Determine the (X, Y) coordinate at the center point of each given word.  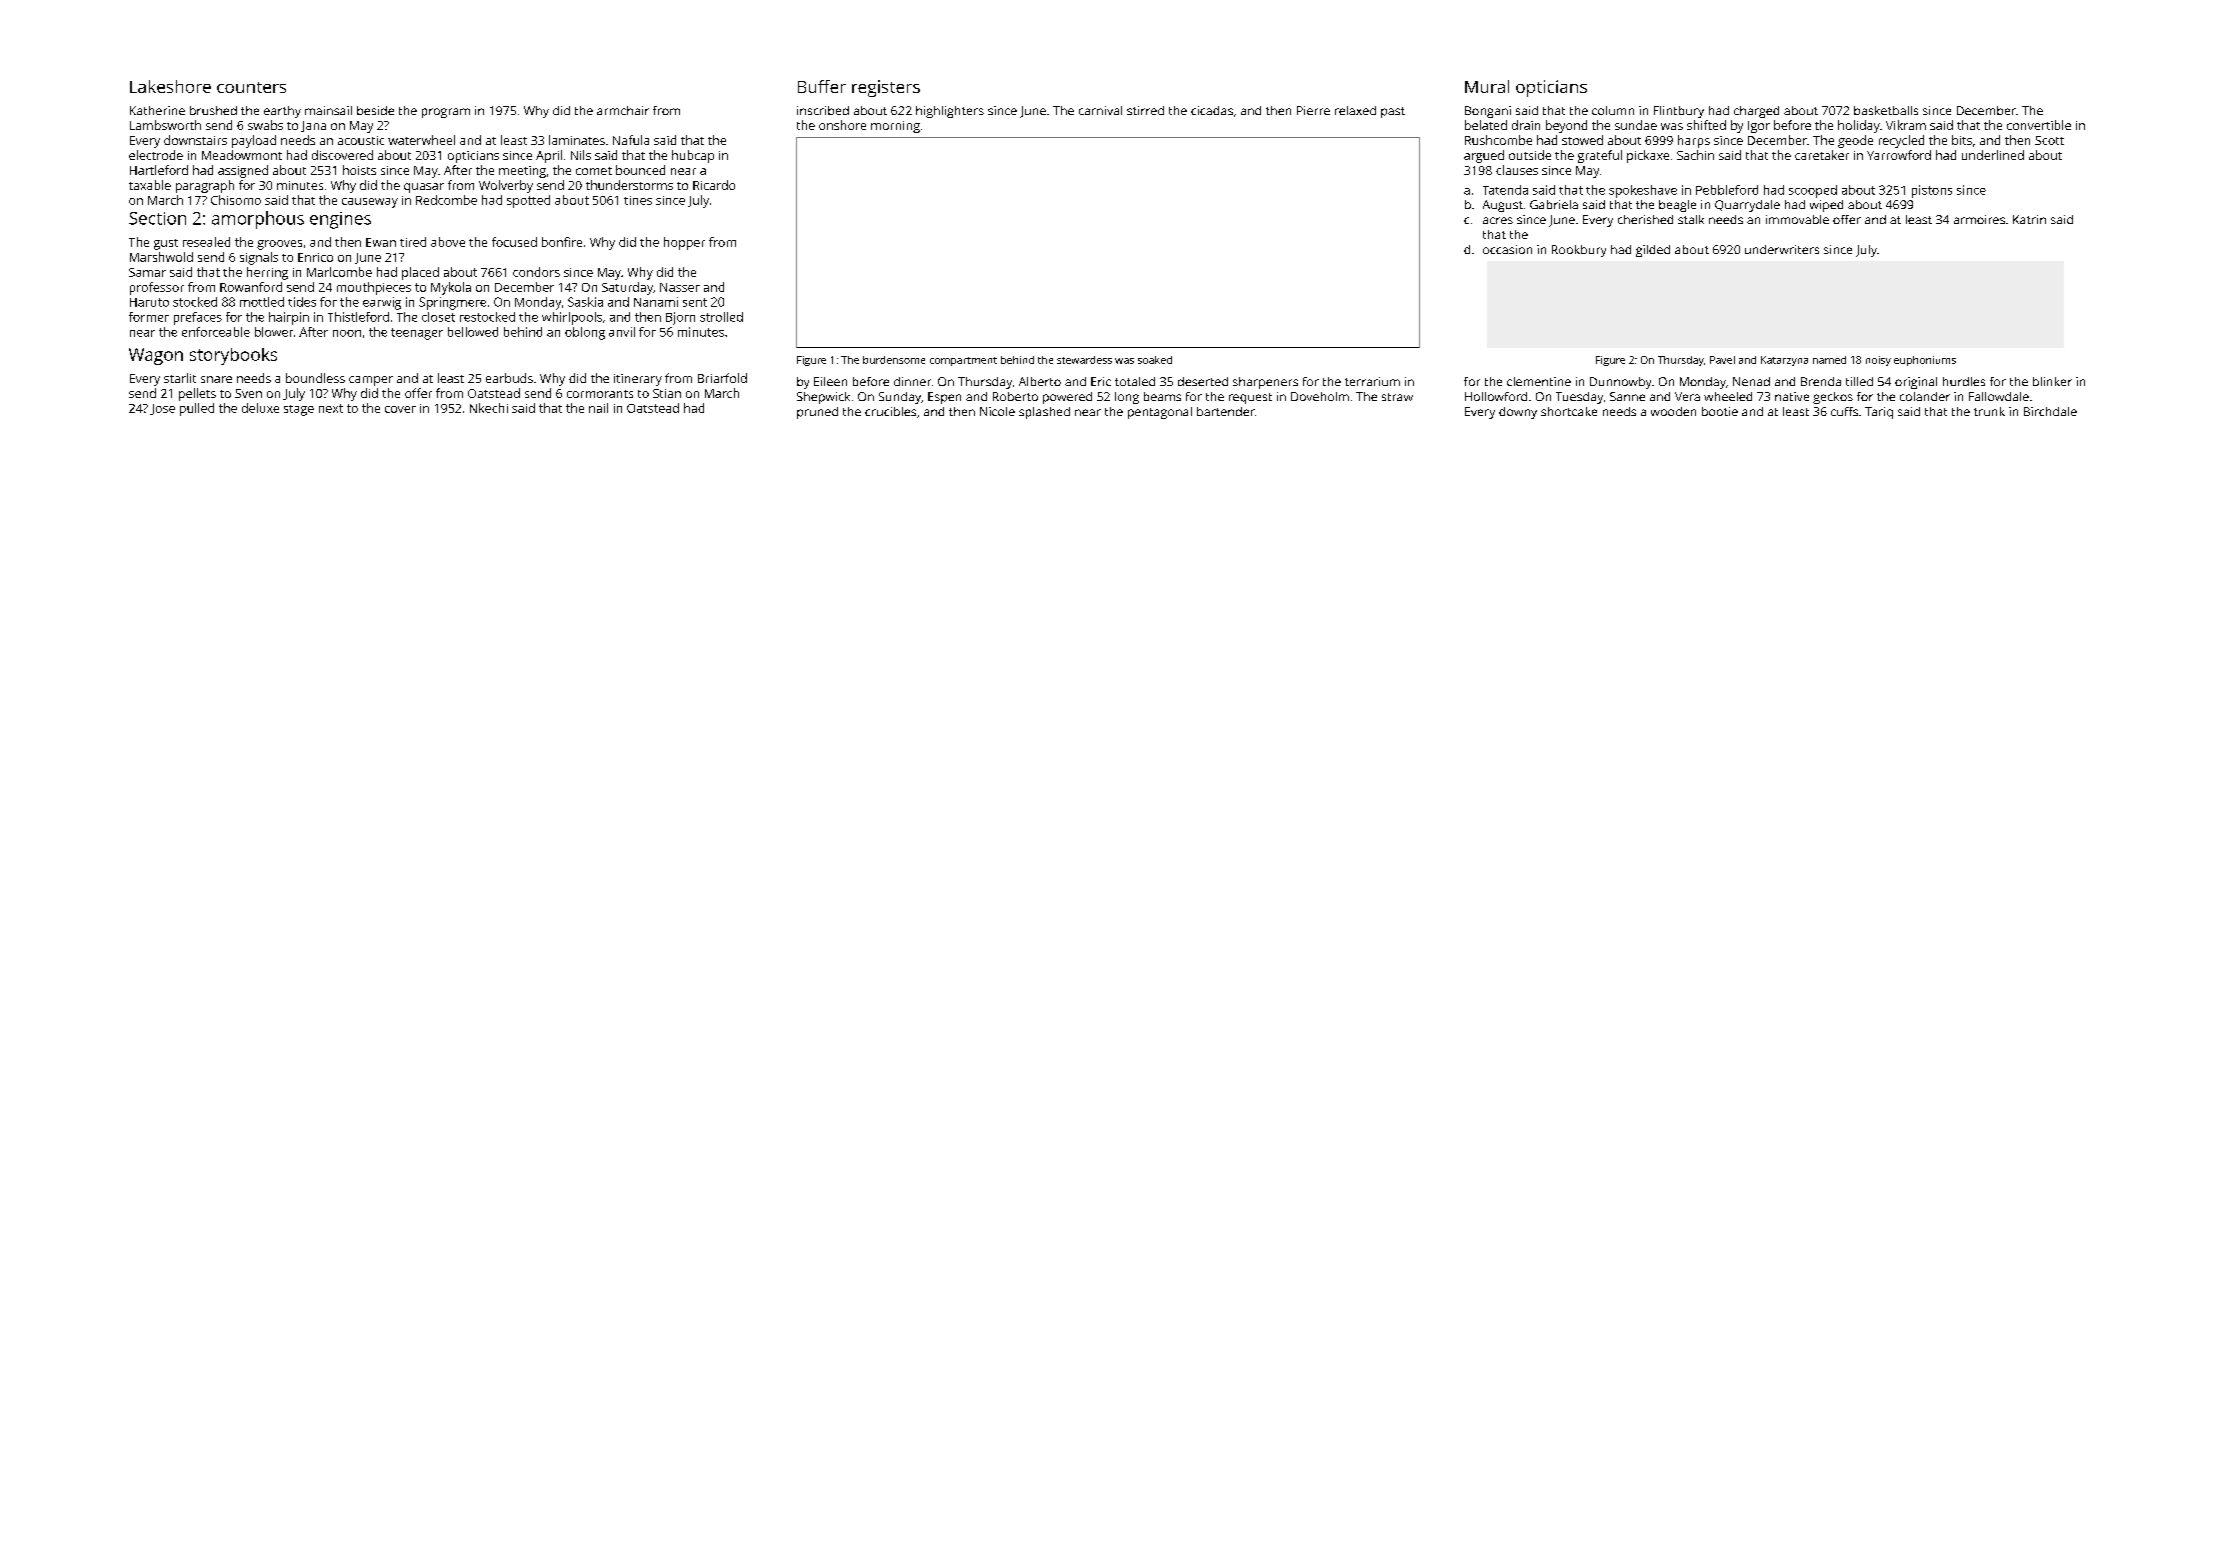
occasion (1507, 249)
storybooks (233, 356)
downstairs (195, 140)
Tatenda (1505, 190)
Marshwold (161, 257)
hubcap (693, 156)
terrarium (1372, 381)
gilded (1653, 251)
